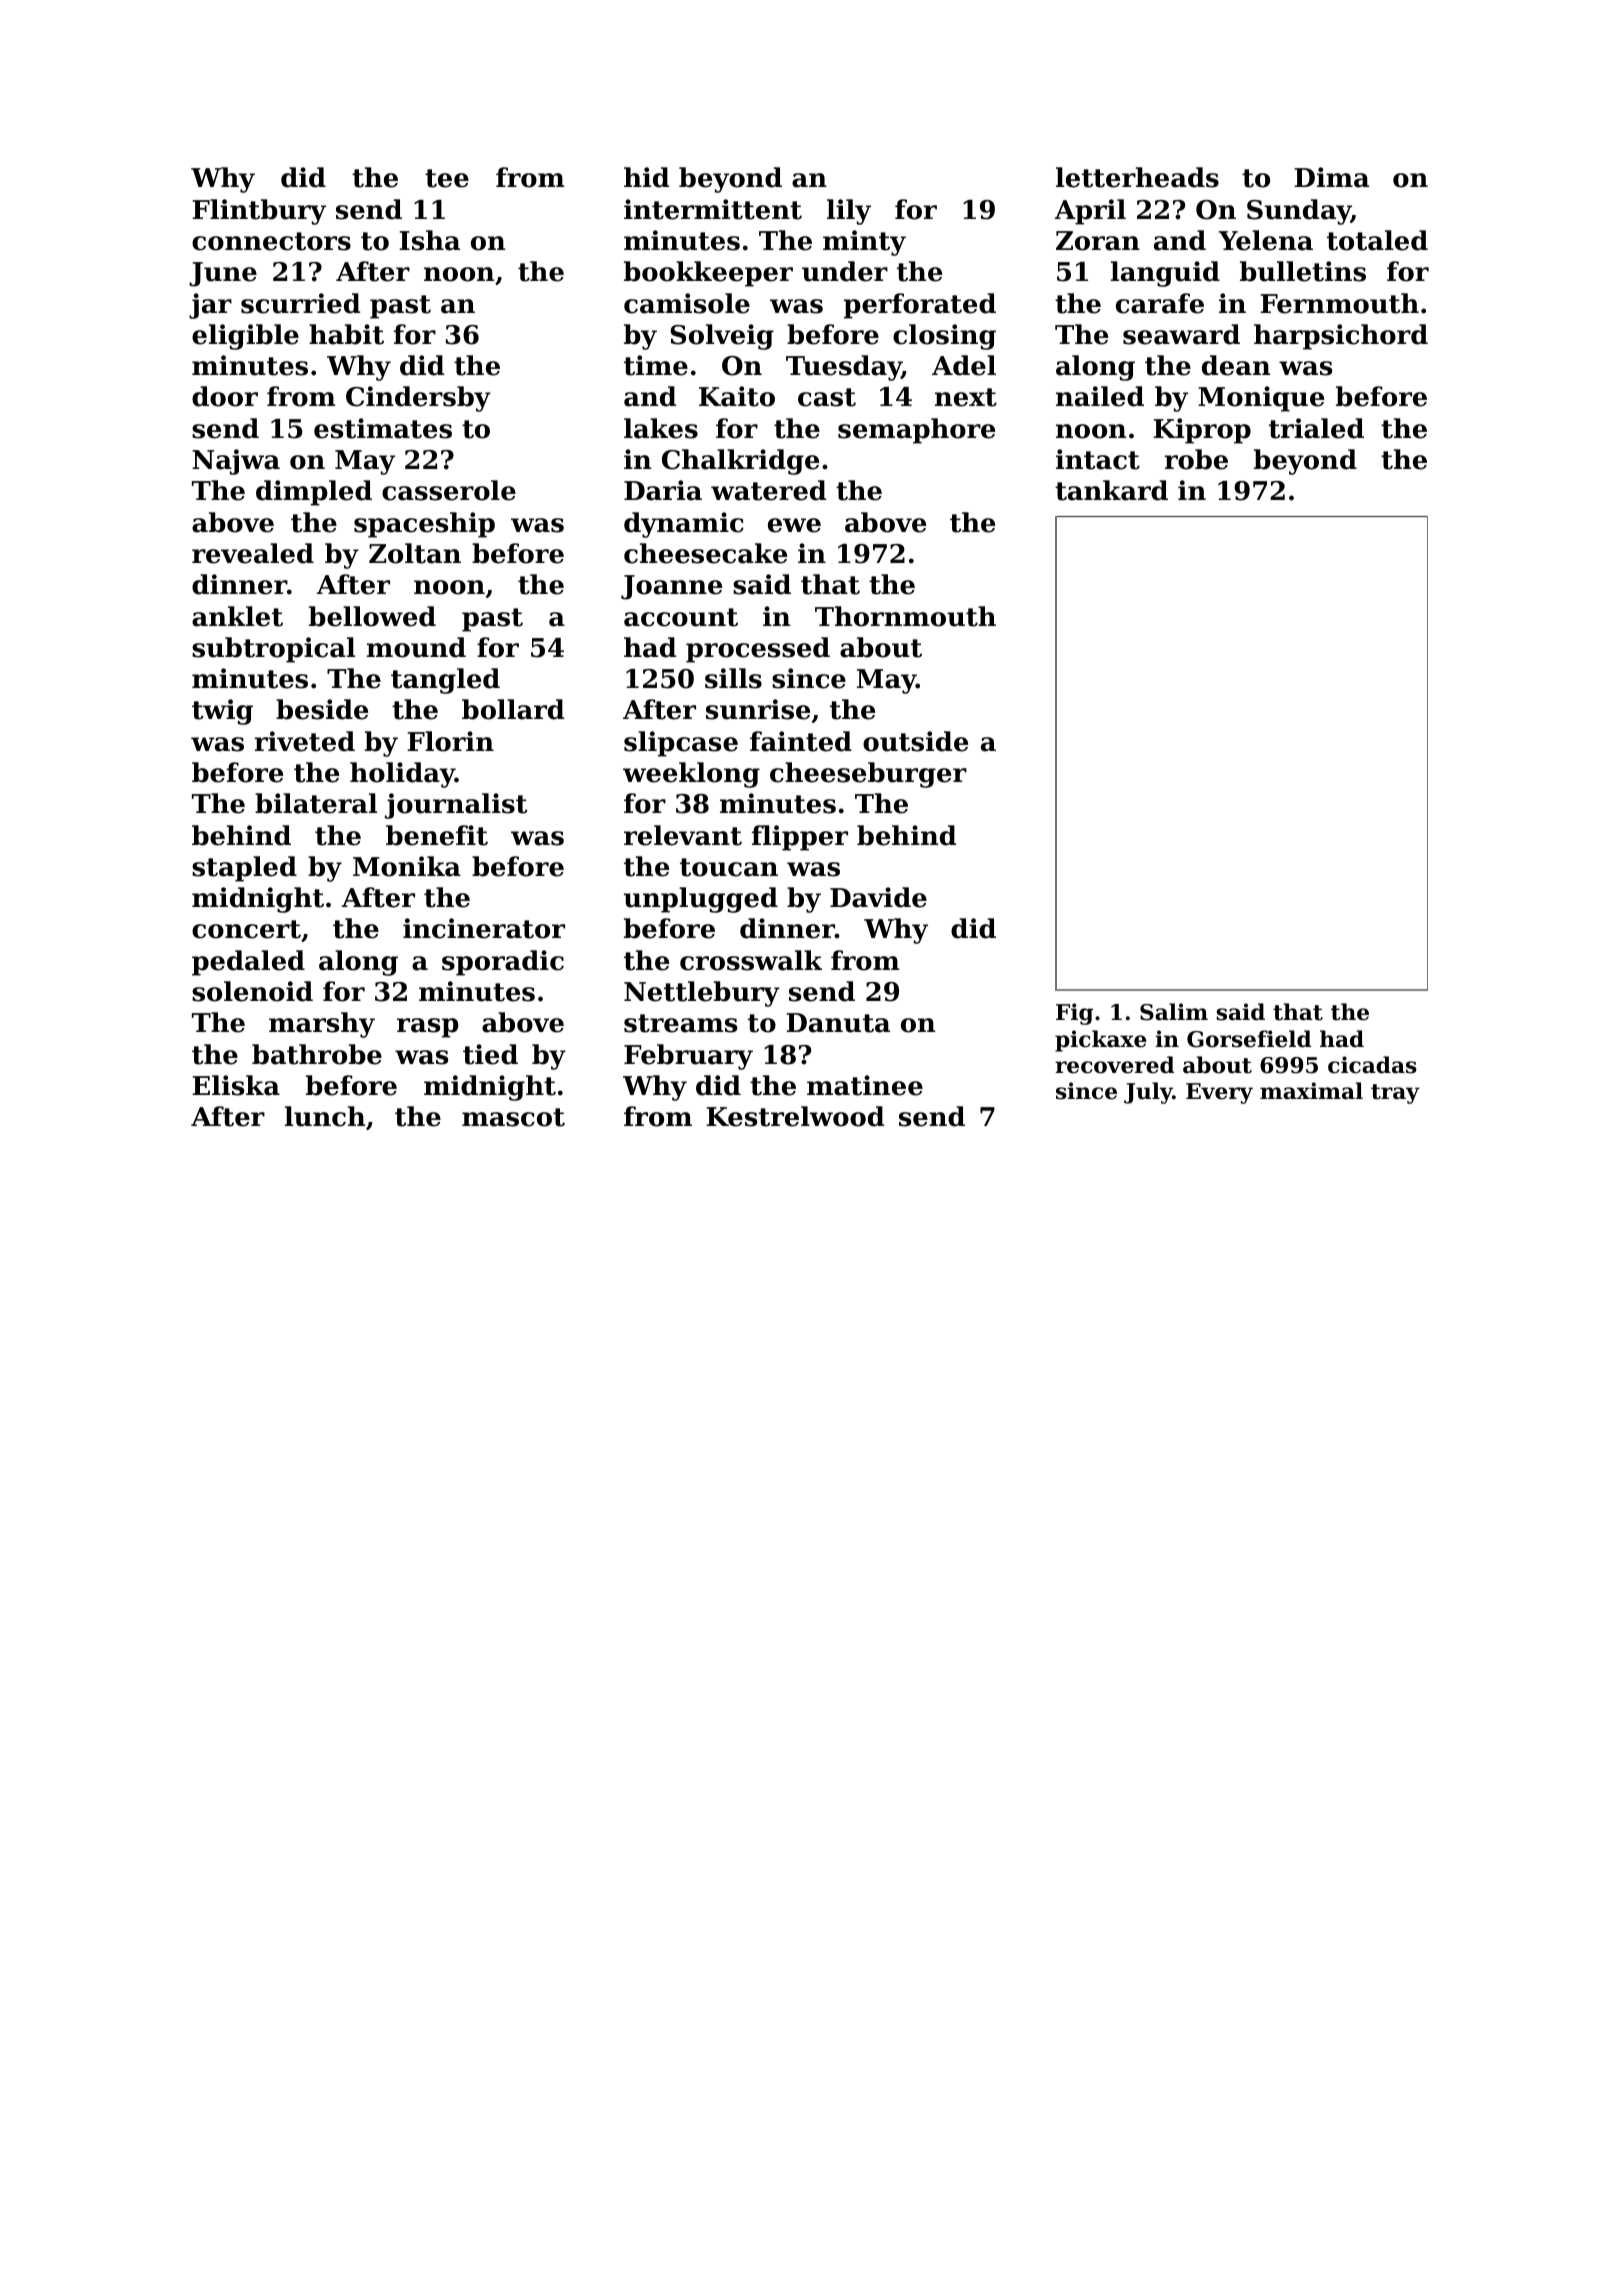  What do you see at coordinates (1316, 428) in the page?
I see `trialed` at bounding box center [1316, 428].
